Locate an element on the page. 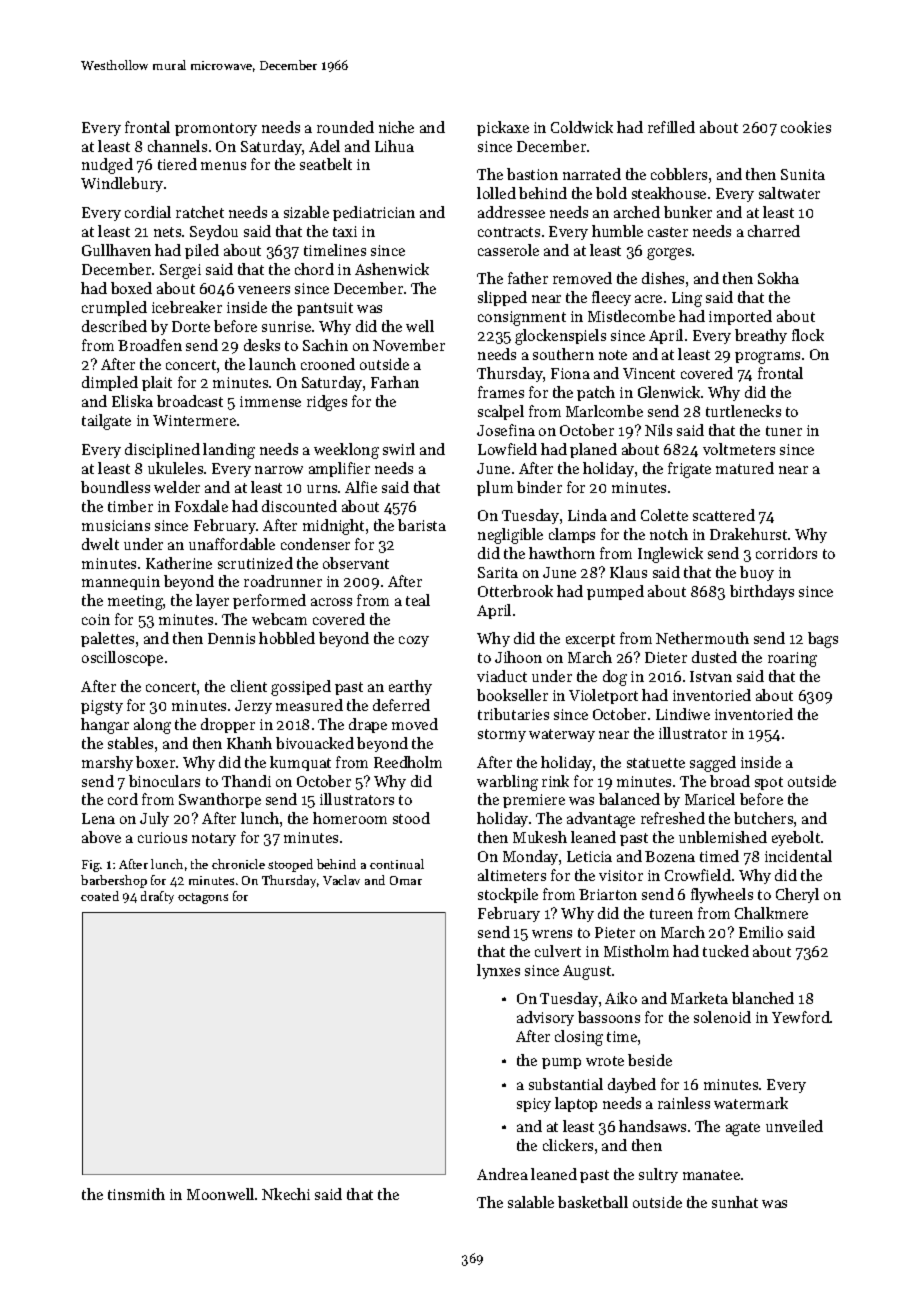 The height and width of the page is (1308, 924). salable is located at coordinates (531, 1202).
